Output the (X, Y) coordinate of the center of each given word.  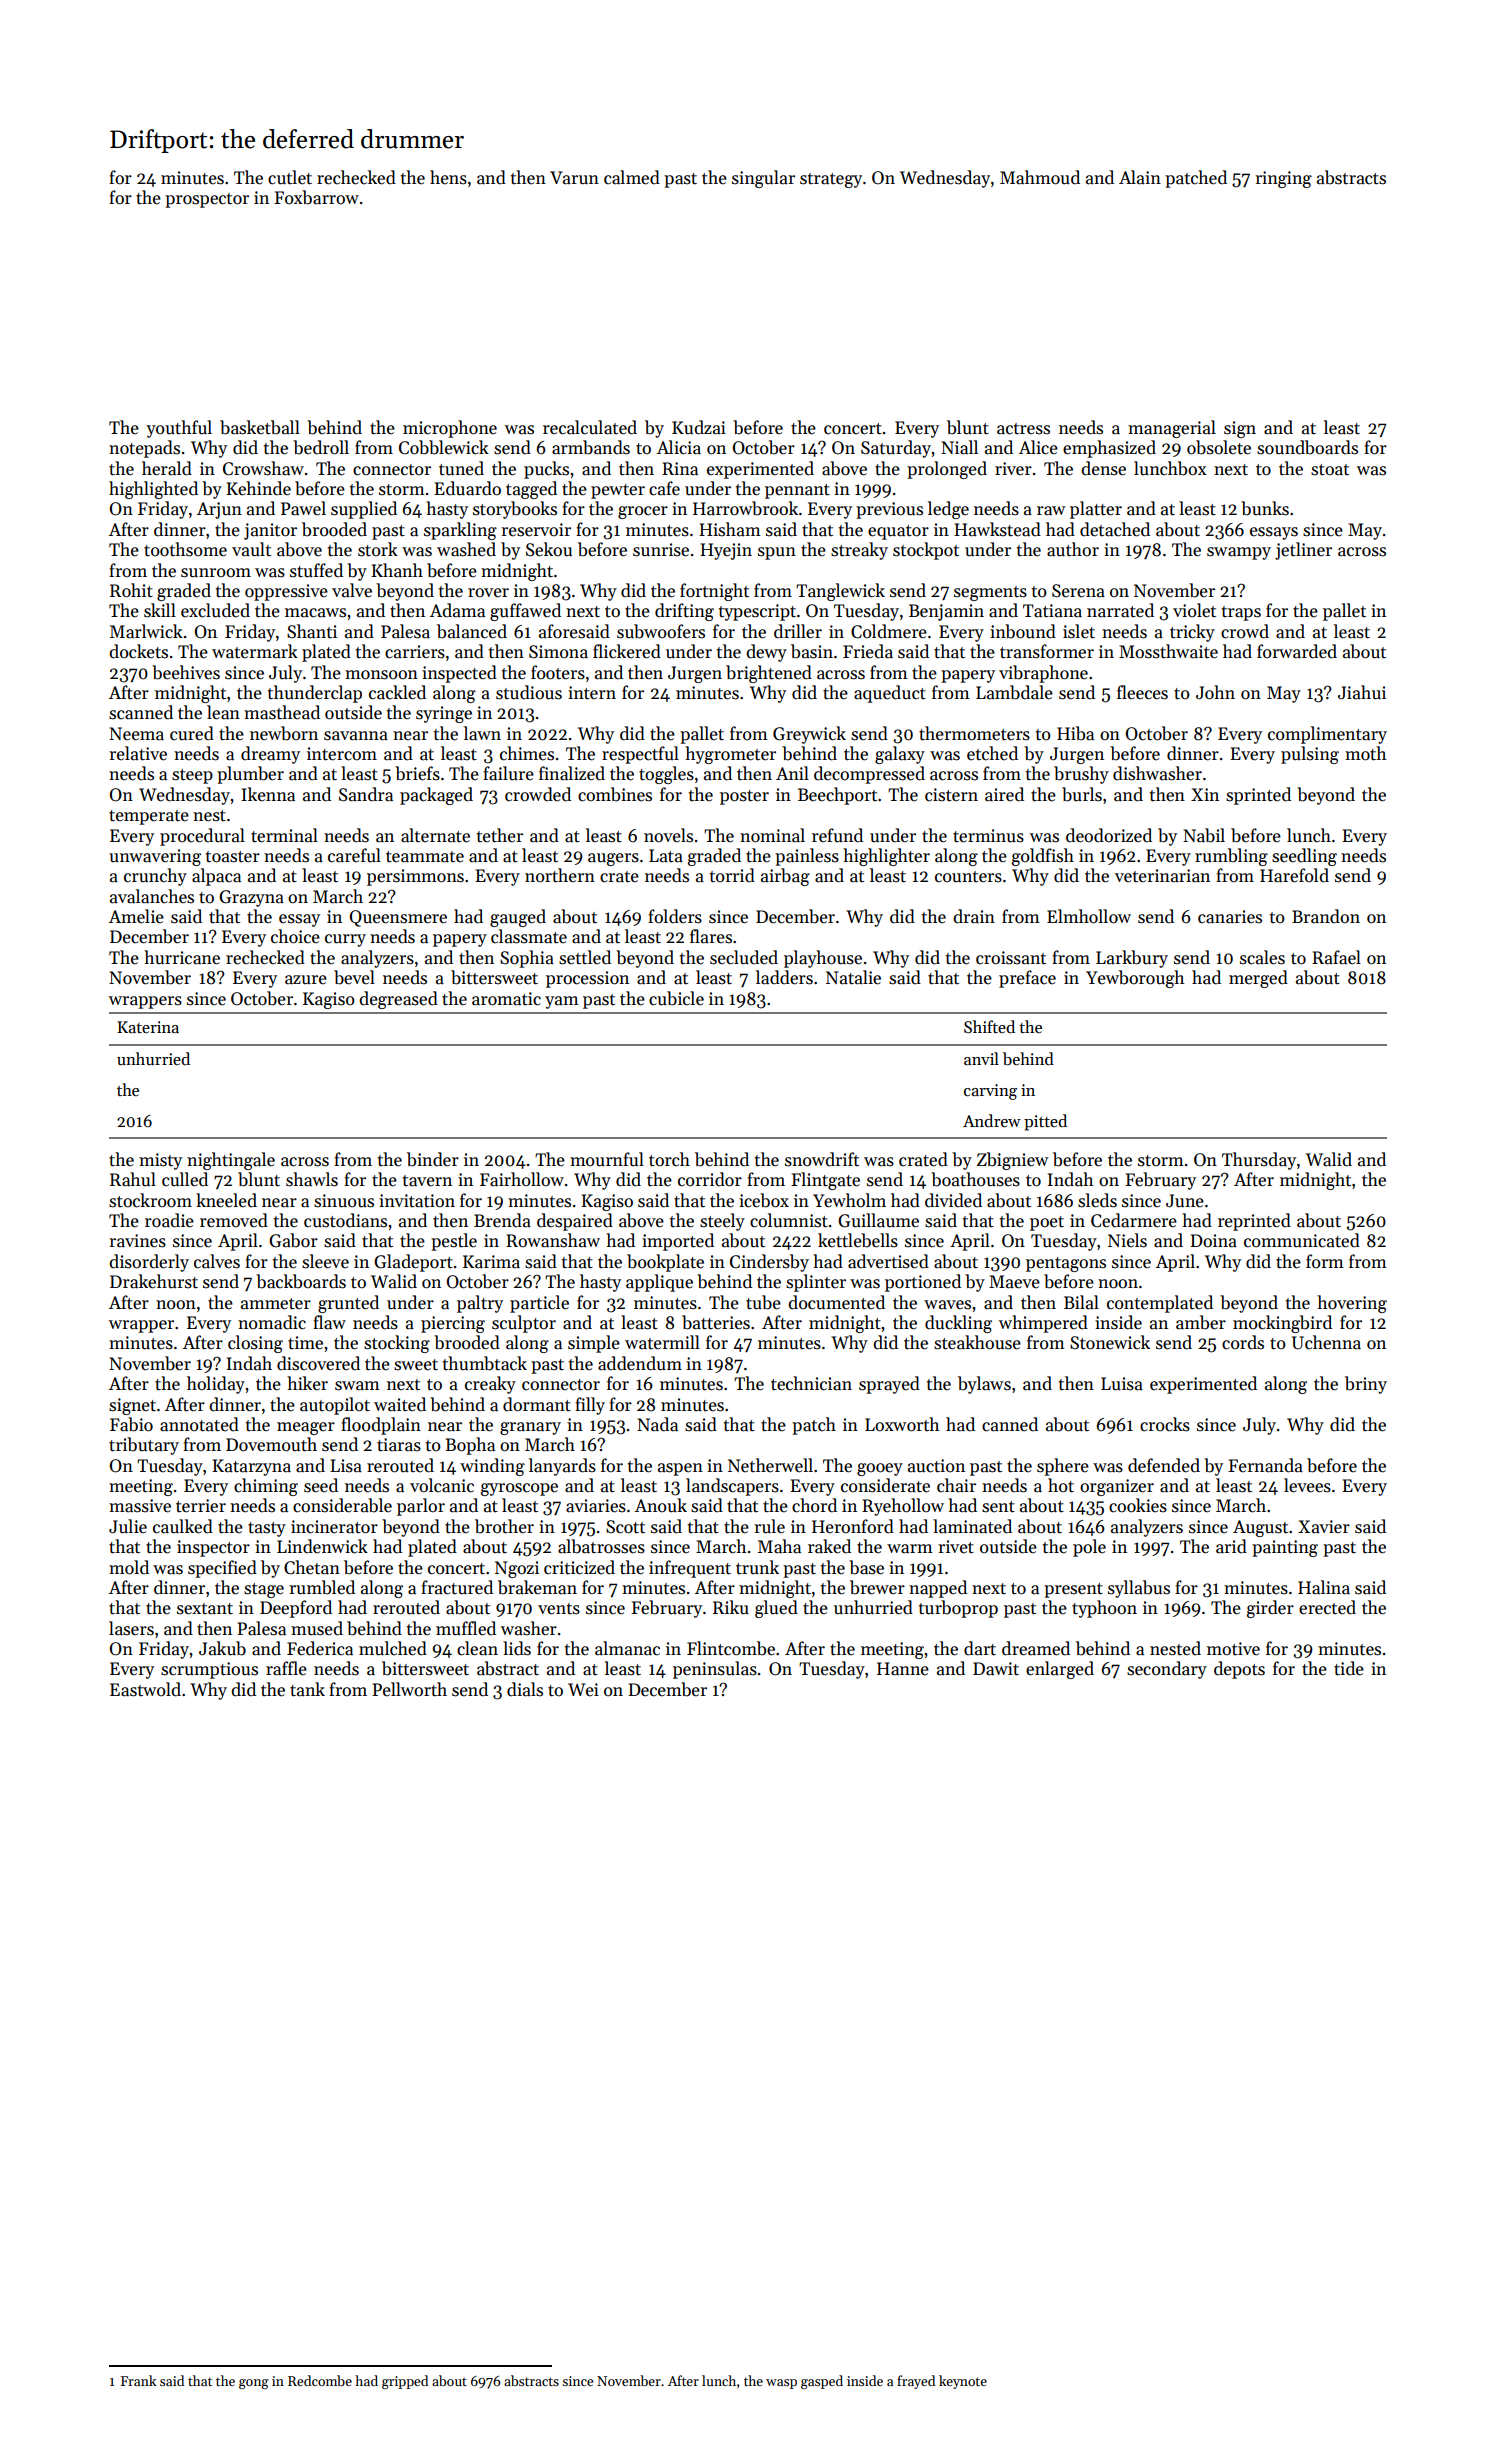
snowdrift (822, 1159)
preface (1027, 979)
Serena (1078, 591)
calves (217, 1261)
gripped (405, 2382)
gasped (822, 2382)
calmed (632, 177)
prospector (207, 200)
